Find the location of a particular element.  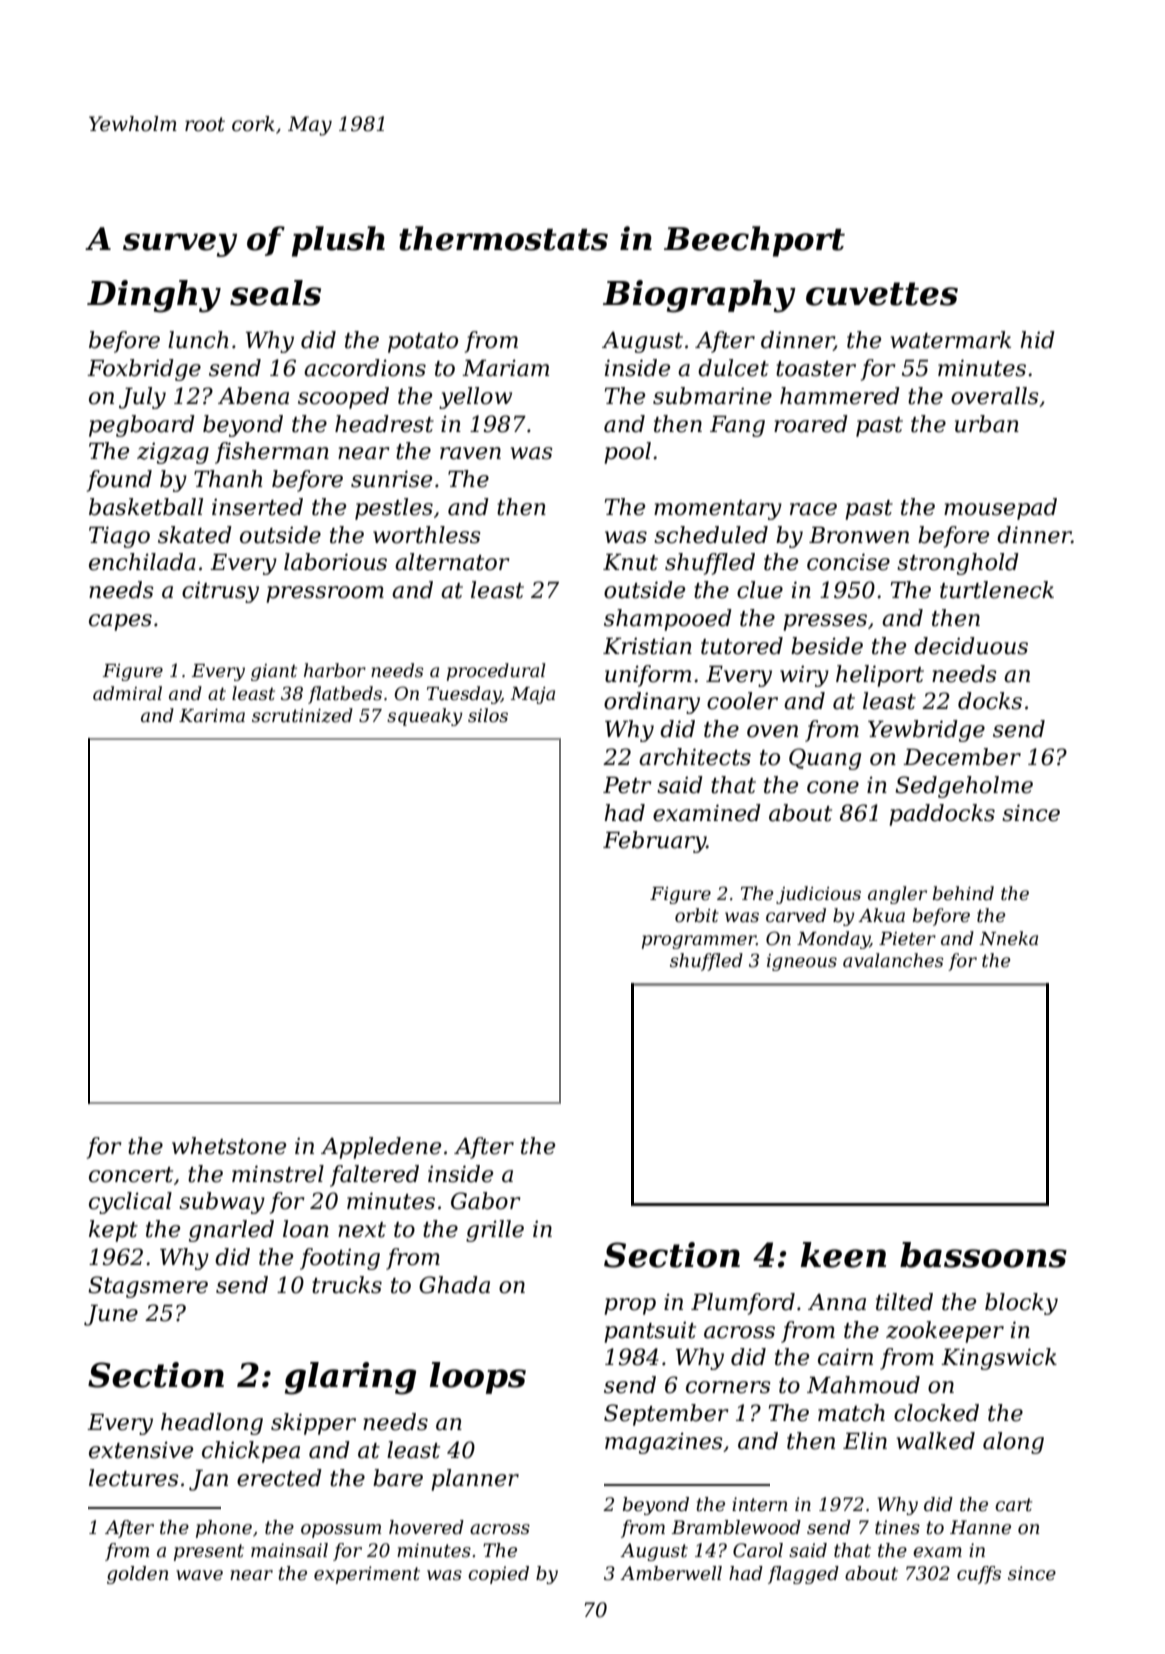

behind is located at coordinates (963, 893).
